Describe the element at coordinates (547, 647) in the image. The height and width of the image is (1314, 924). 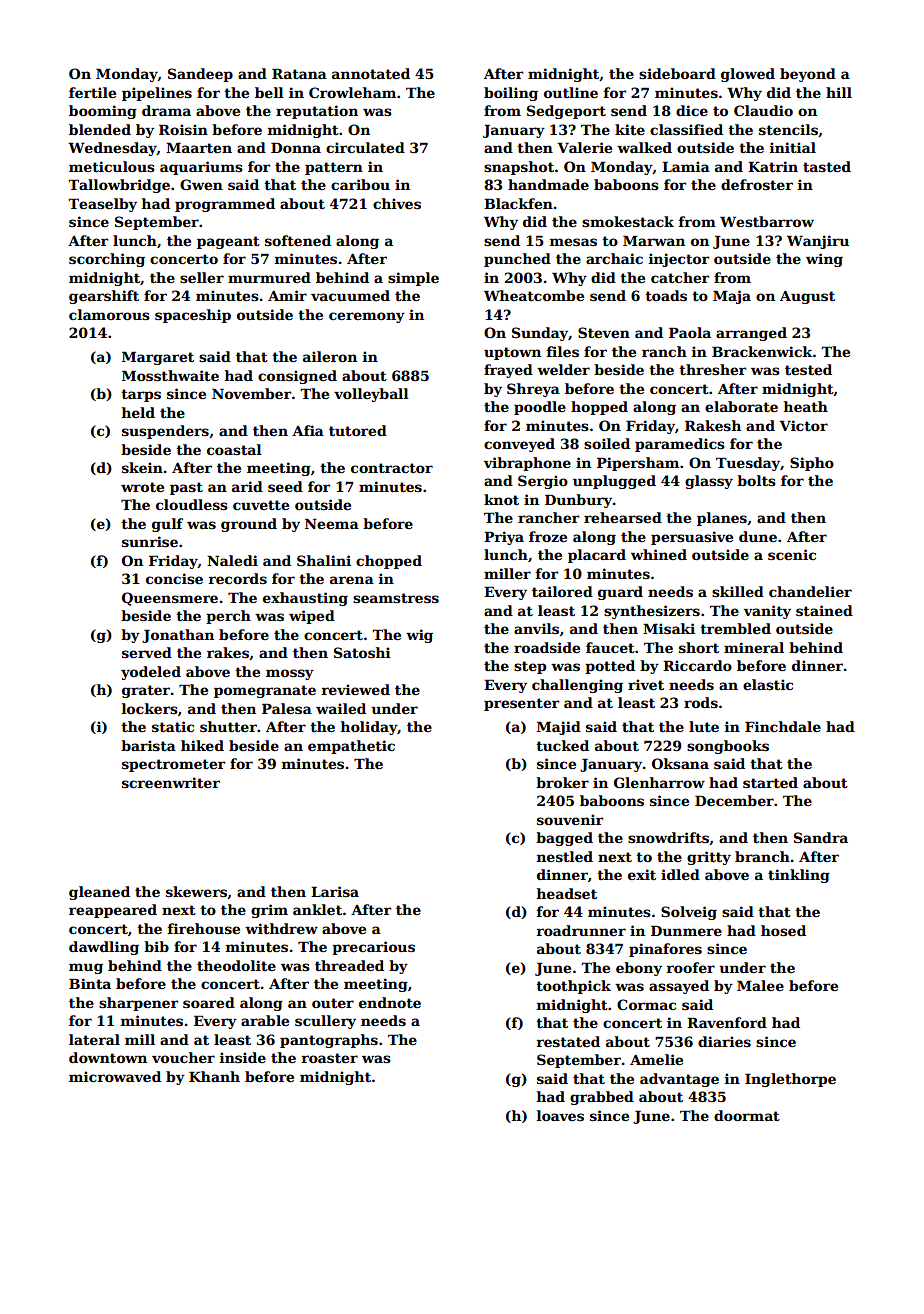
I see `roadside` at that location.
